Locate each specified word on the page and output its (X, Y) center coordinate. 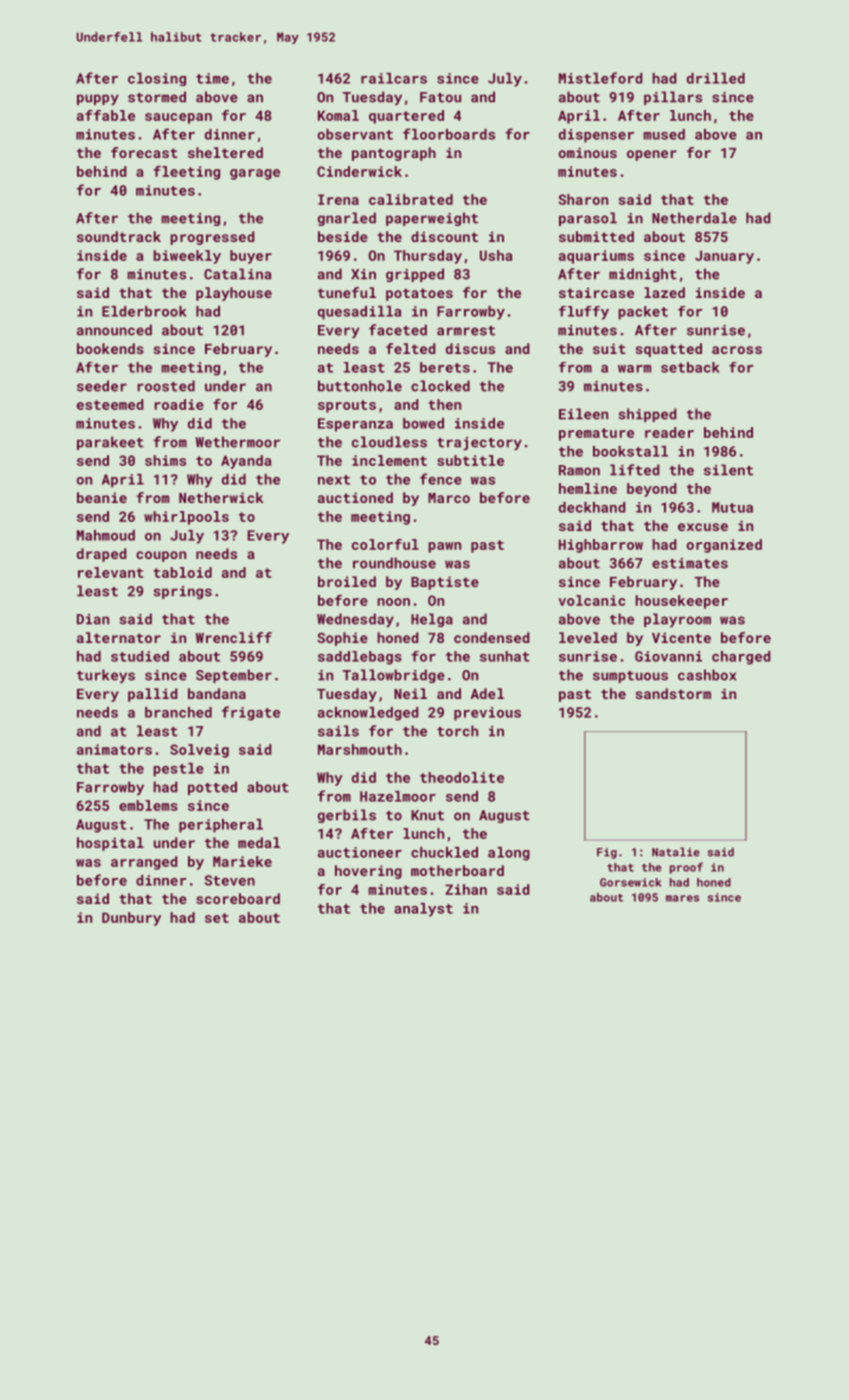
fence (441, 479)
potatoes (419, 294)
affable (106, 115)
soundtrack (119, 236)
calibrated (411, 199)
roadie (179, 404)
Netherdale (694, 218)
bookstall (630, 451)
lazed (664, 292)
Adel (487, 693)
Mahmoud (106, 535)
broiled (347, 581)
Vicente (681, 637)
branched (178, 712)
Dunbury (131, 919)
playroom (677, 620)
